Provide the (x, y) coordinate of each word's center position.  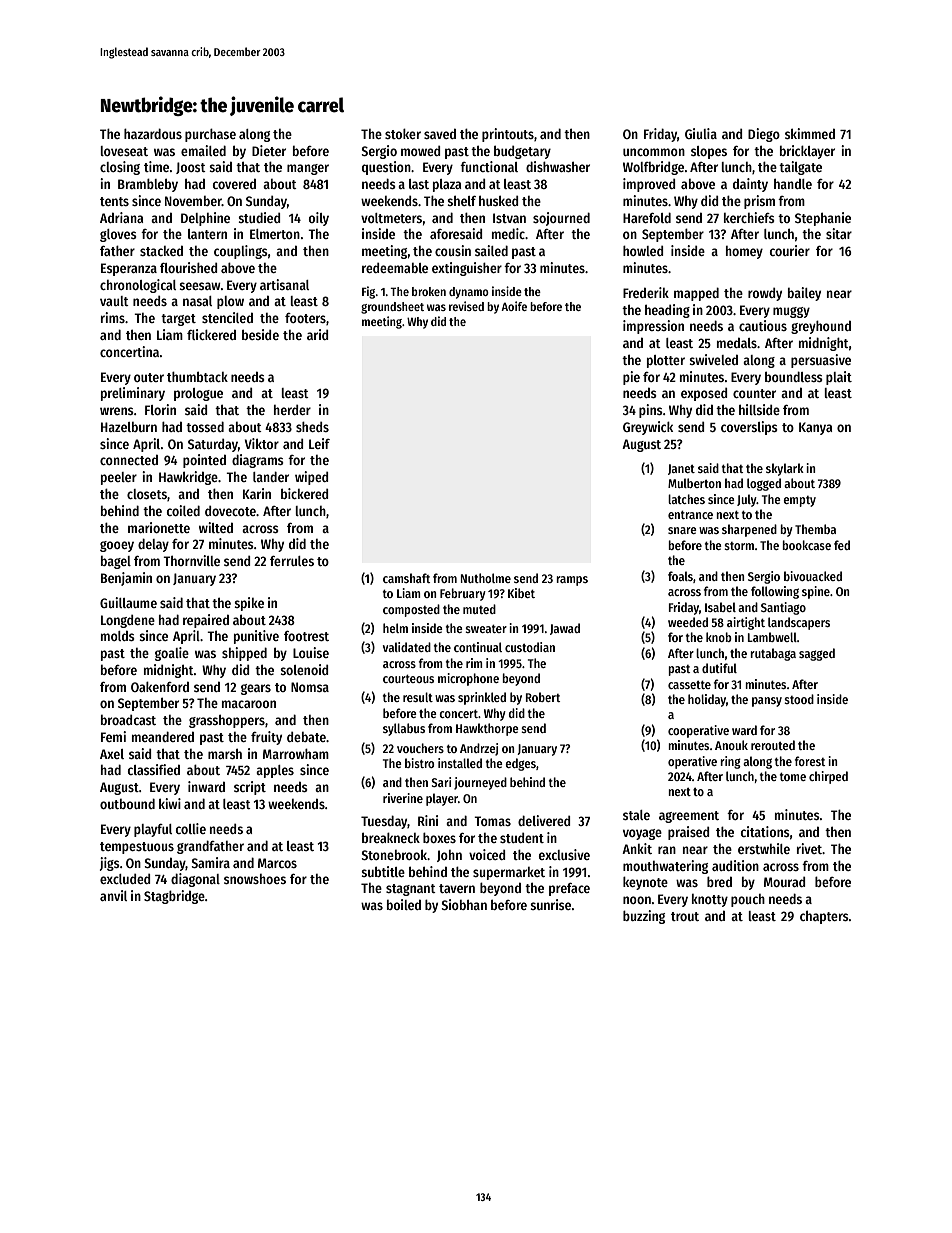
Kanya (815, 428)
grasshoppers (227, 721)
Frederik (646, 292)
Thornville (191, 560)
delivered (544, 820)
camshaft (406, 578)
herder (292, 410)
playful (153, 830)
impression (653, 327)
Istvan (509, 218)
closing (120, 168)
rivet (810, 848)
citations (765, 831)
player (442, 799)
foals (680, 576)
